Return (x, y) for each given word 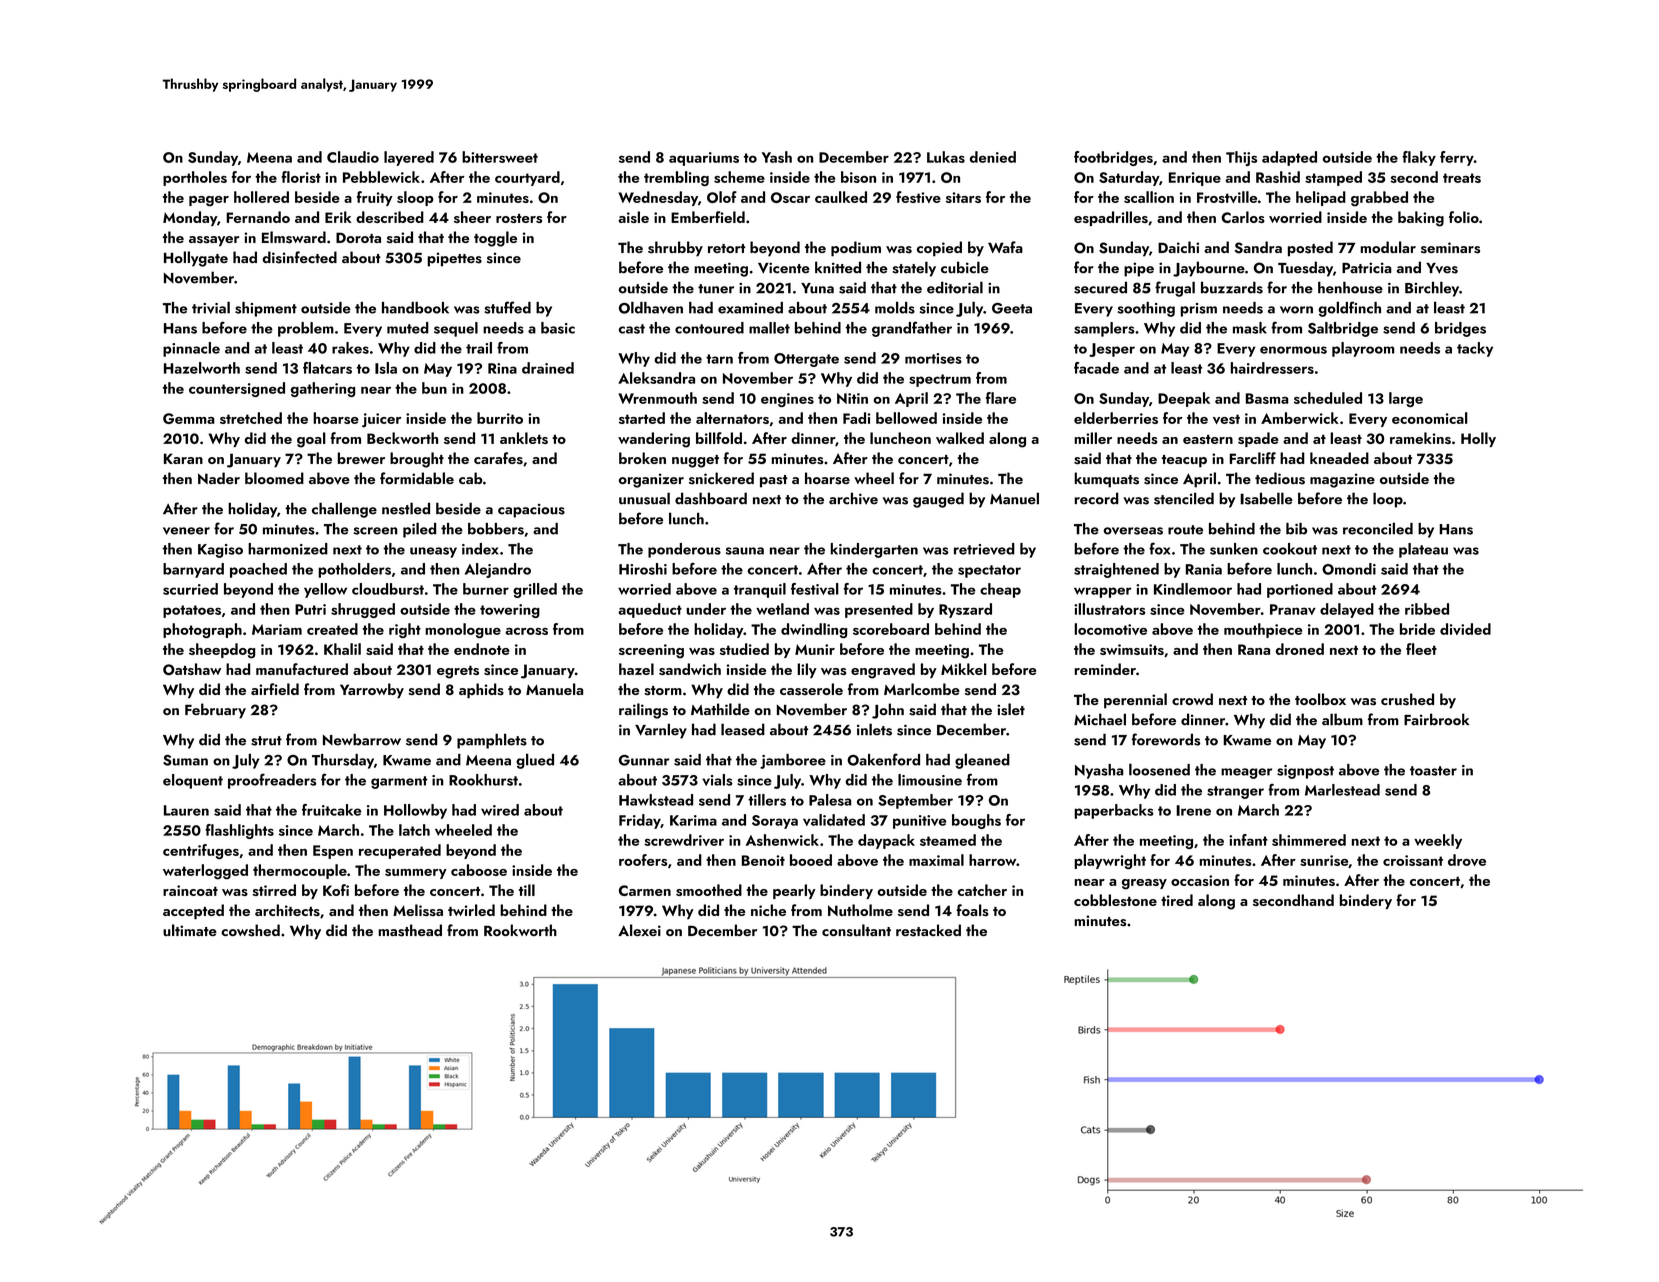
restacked (928, 930)
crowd (1192, 699)
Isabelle (1266, 498)
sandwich (690, 669)
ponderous (684, 550)
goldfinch (1349, 309)
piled (419, 530)
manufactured (302, 669)
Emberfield (708, 217)
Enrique (1195, 179)
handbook (415, 308)
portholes (195, 178)
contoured (709, 328)
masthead (410, 930)
